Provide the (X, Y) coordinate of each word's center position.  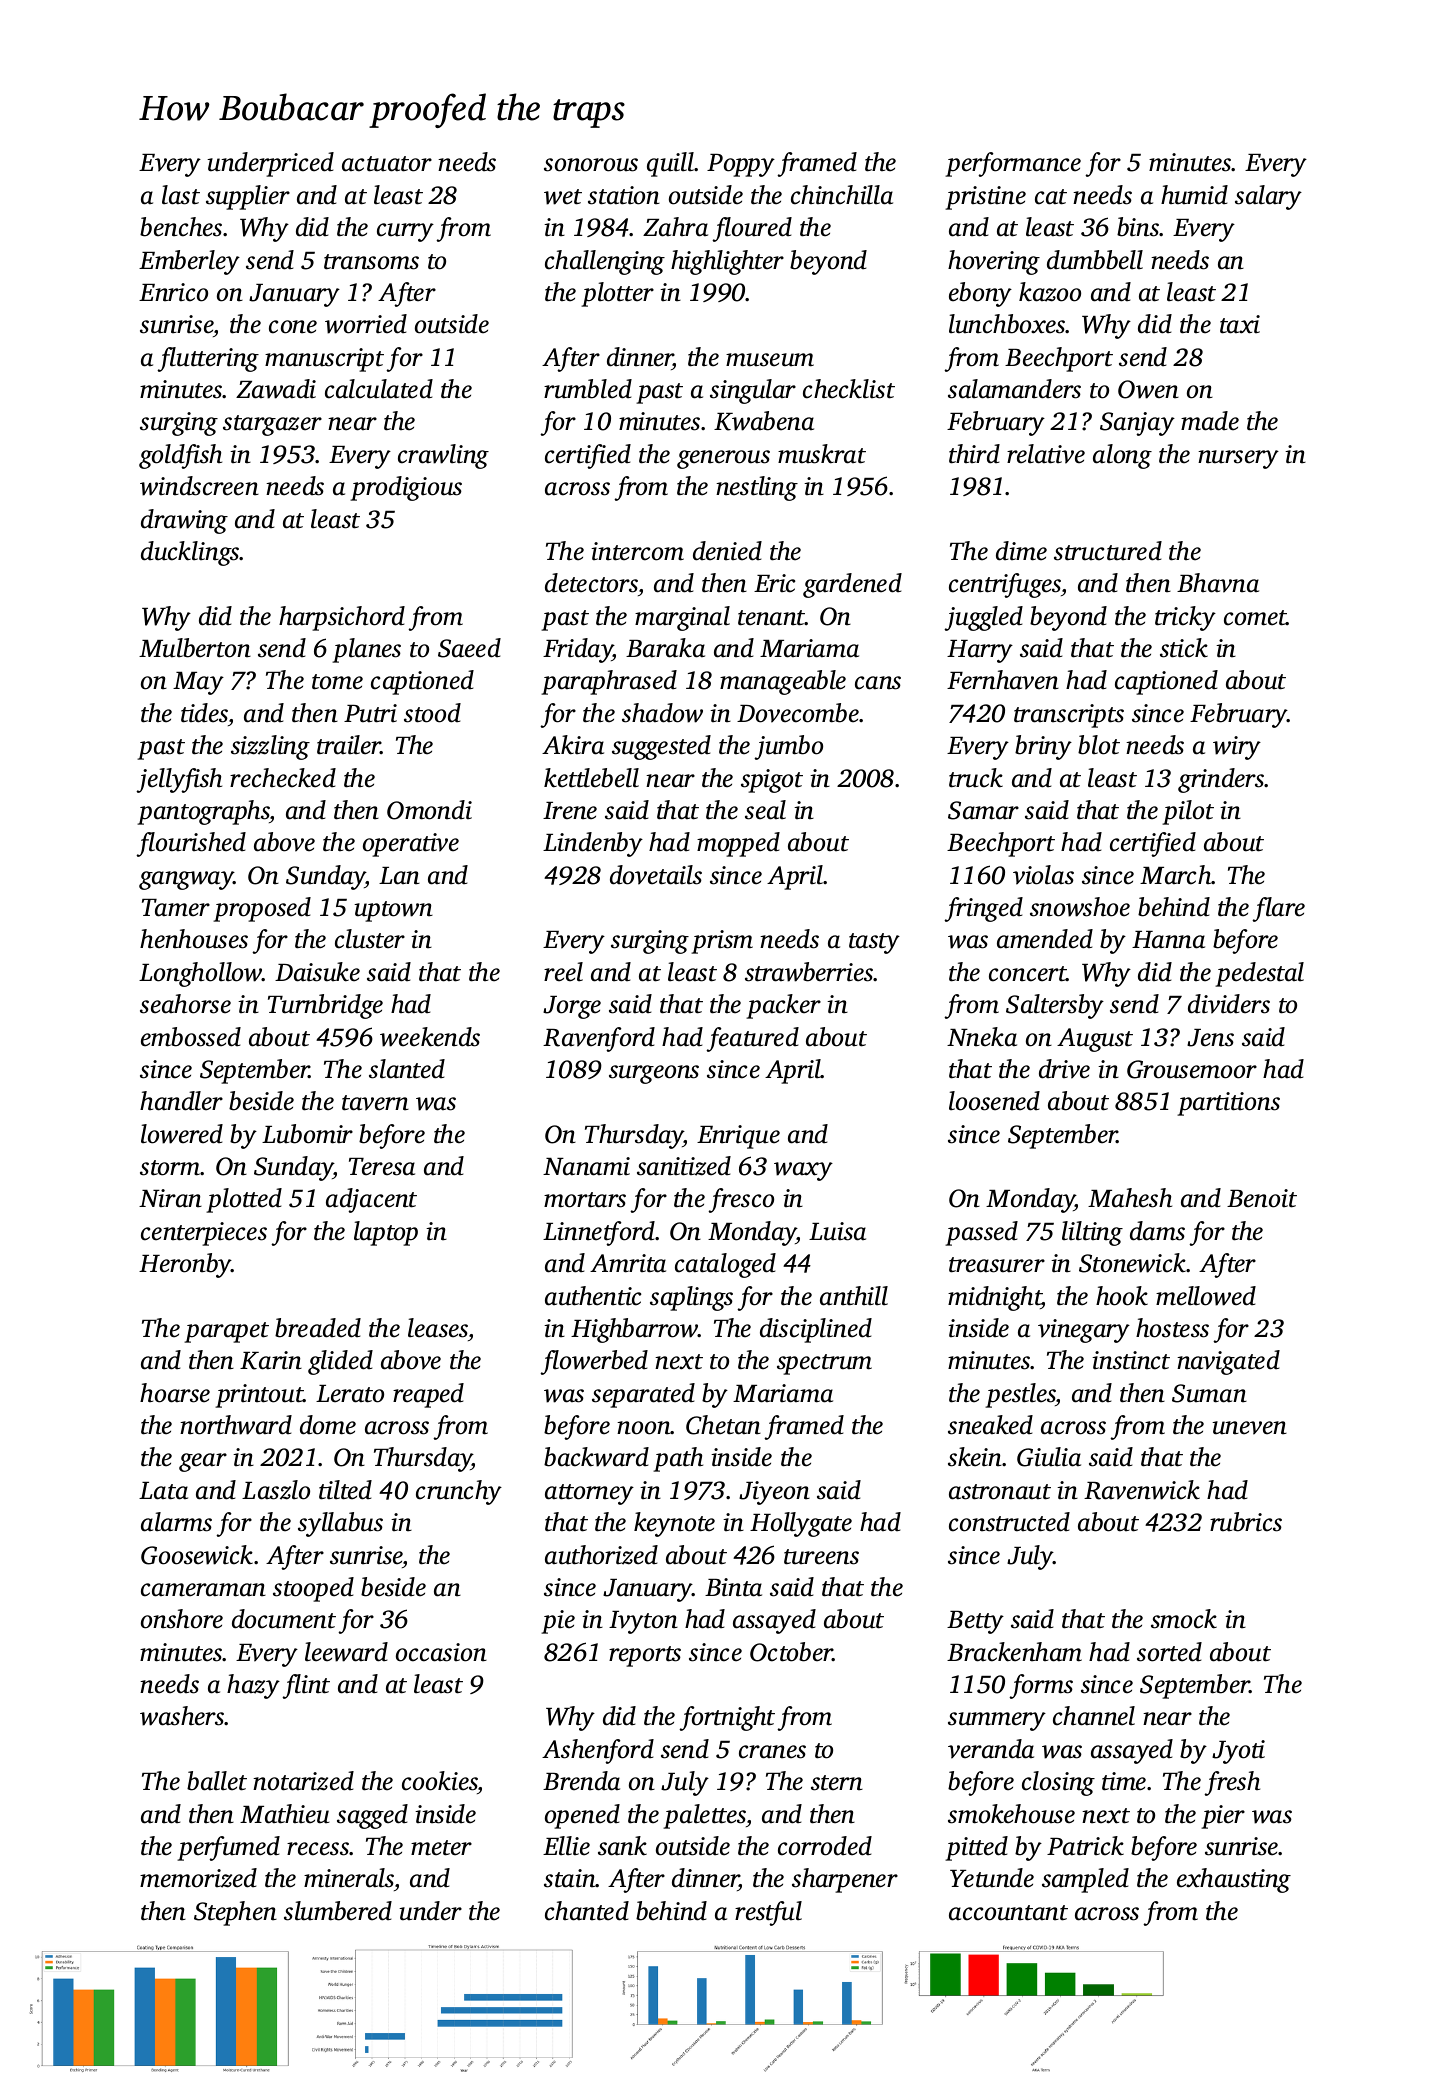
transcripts (1069, 716)
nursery (1238, 459)
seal (765, 810)
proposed (262, 909)
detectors (591, 583)
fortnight (727, 1718)
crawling (443, 456)
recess (318, 1849)
